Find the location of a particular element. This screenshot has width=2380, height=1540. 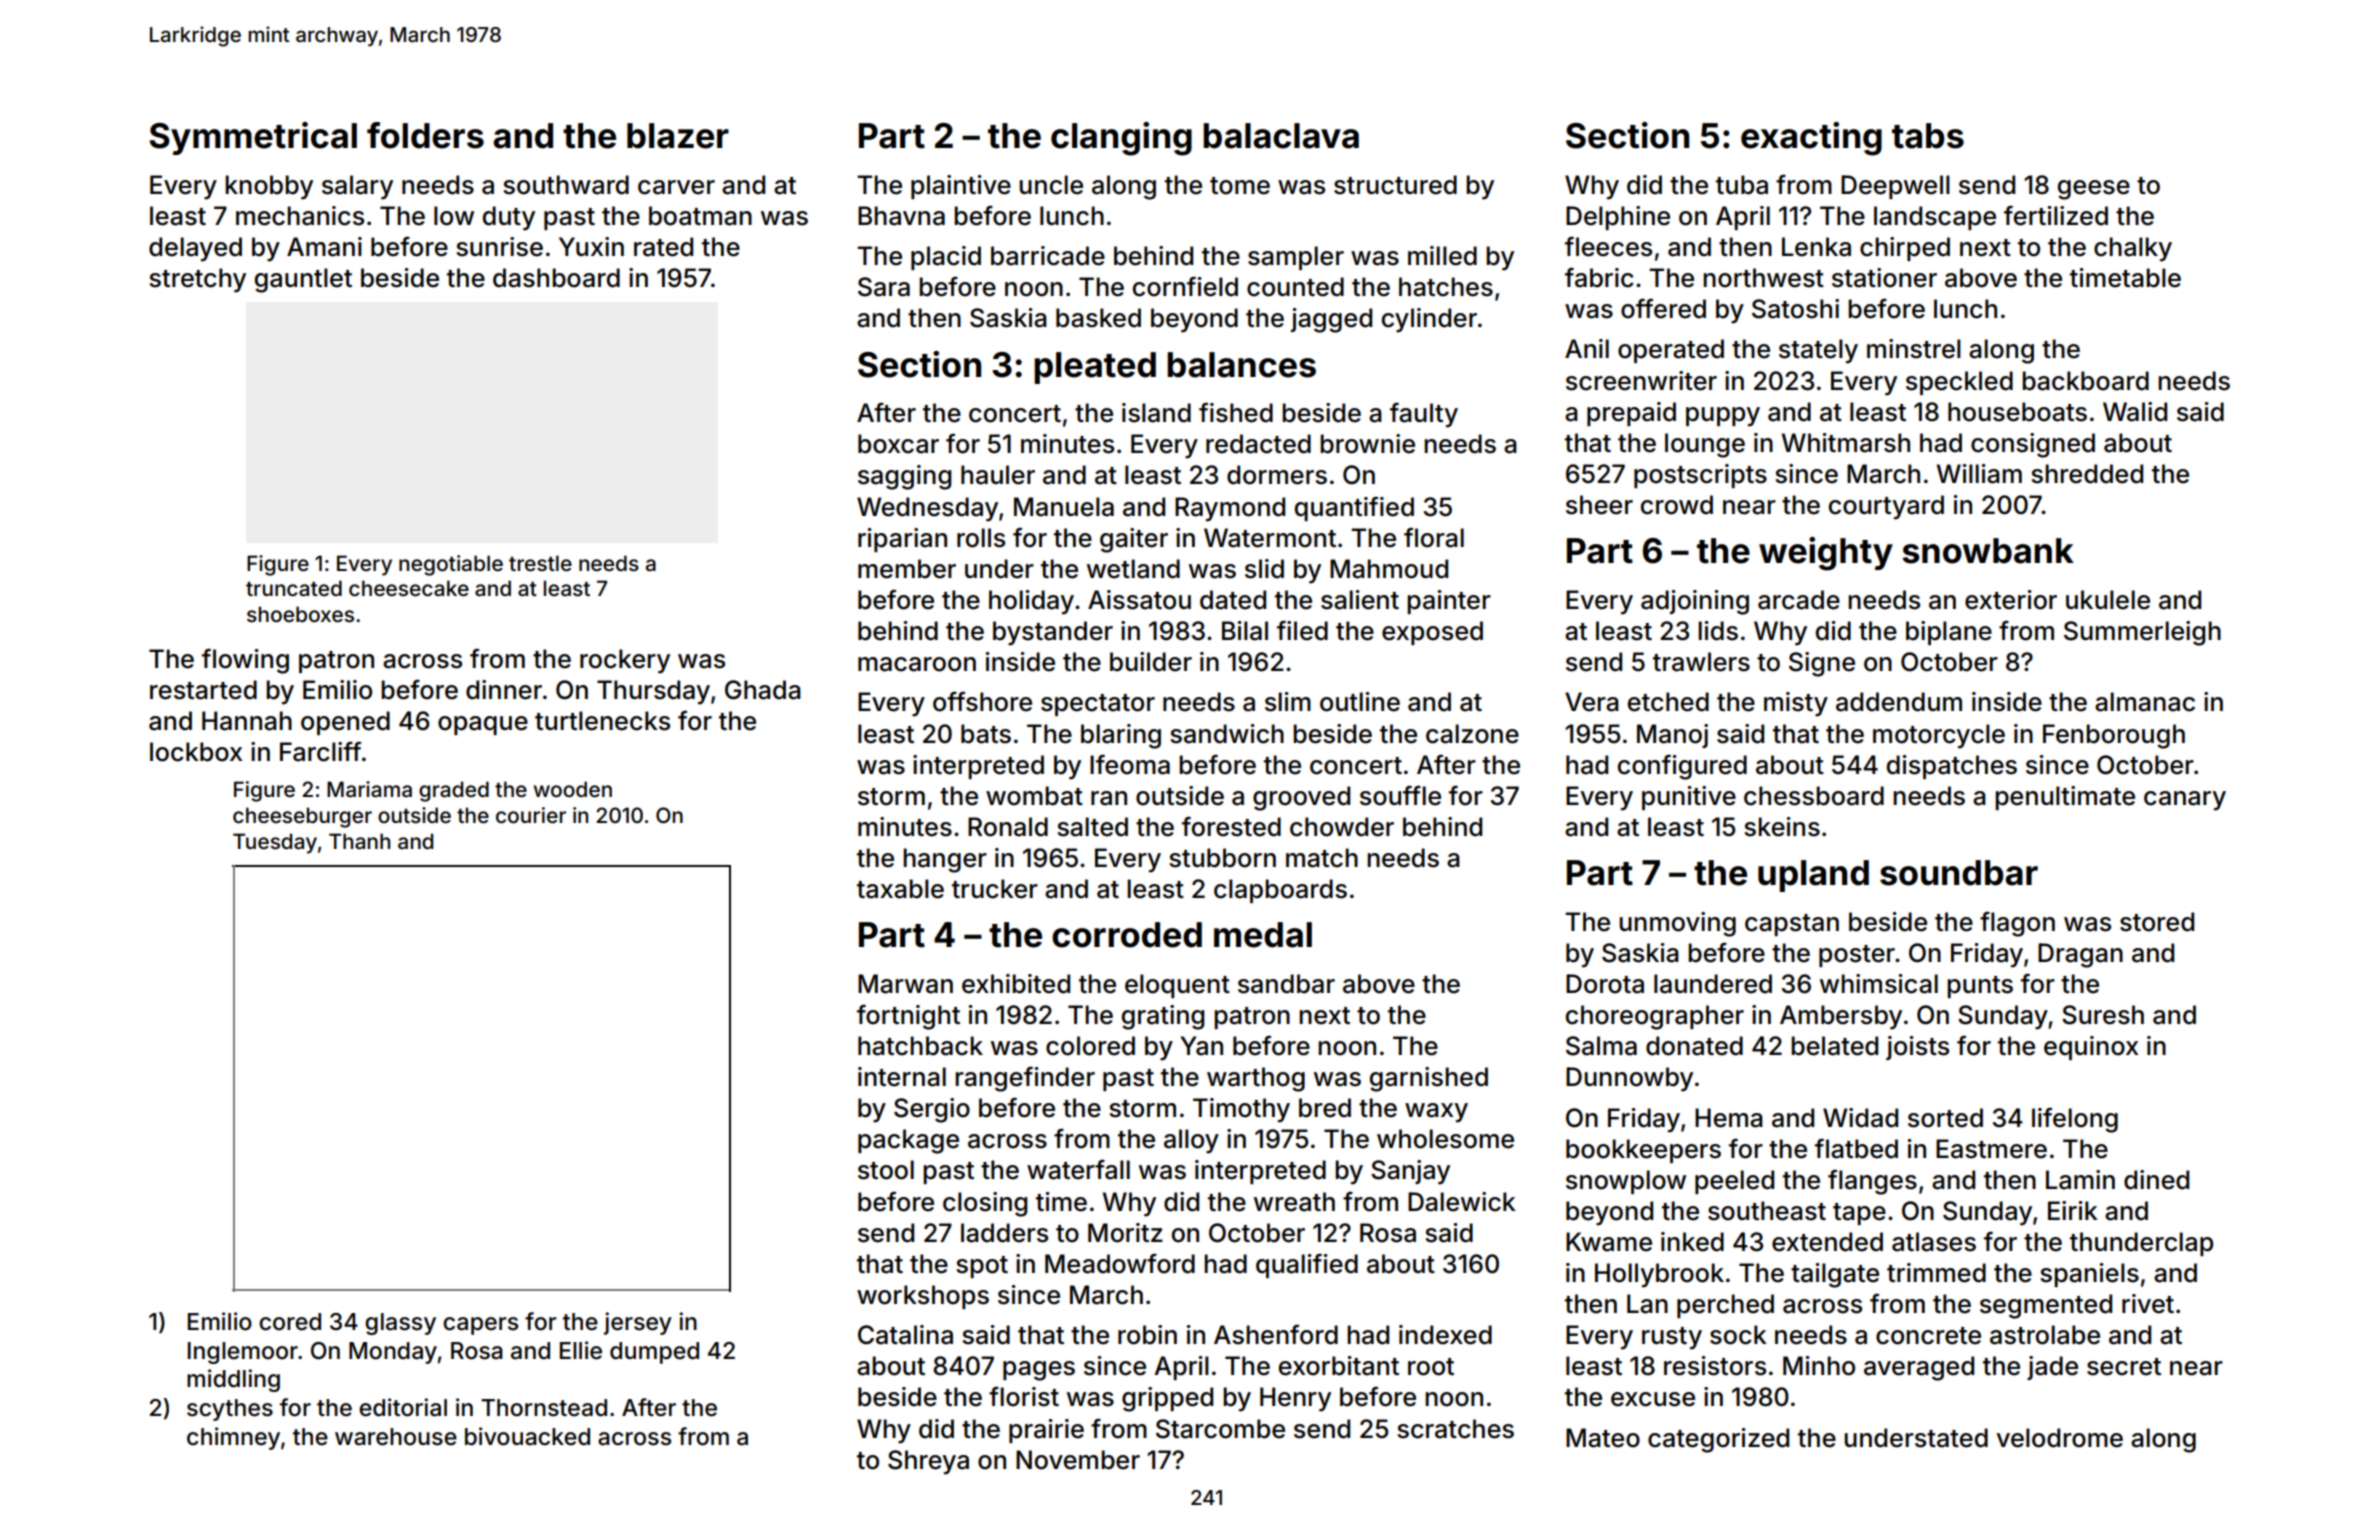

exacting is located at coordinates (1811, 139).
